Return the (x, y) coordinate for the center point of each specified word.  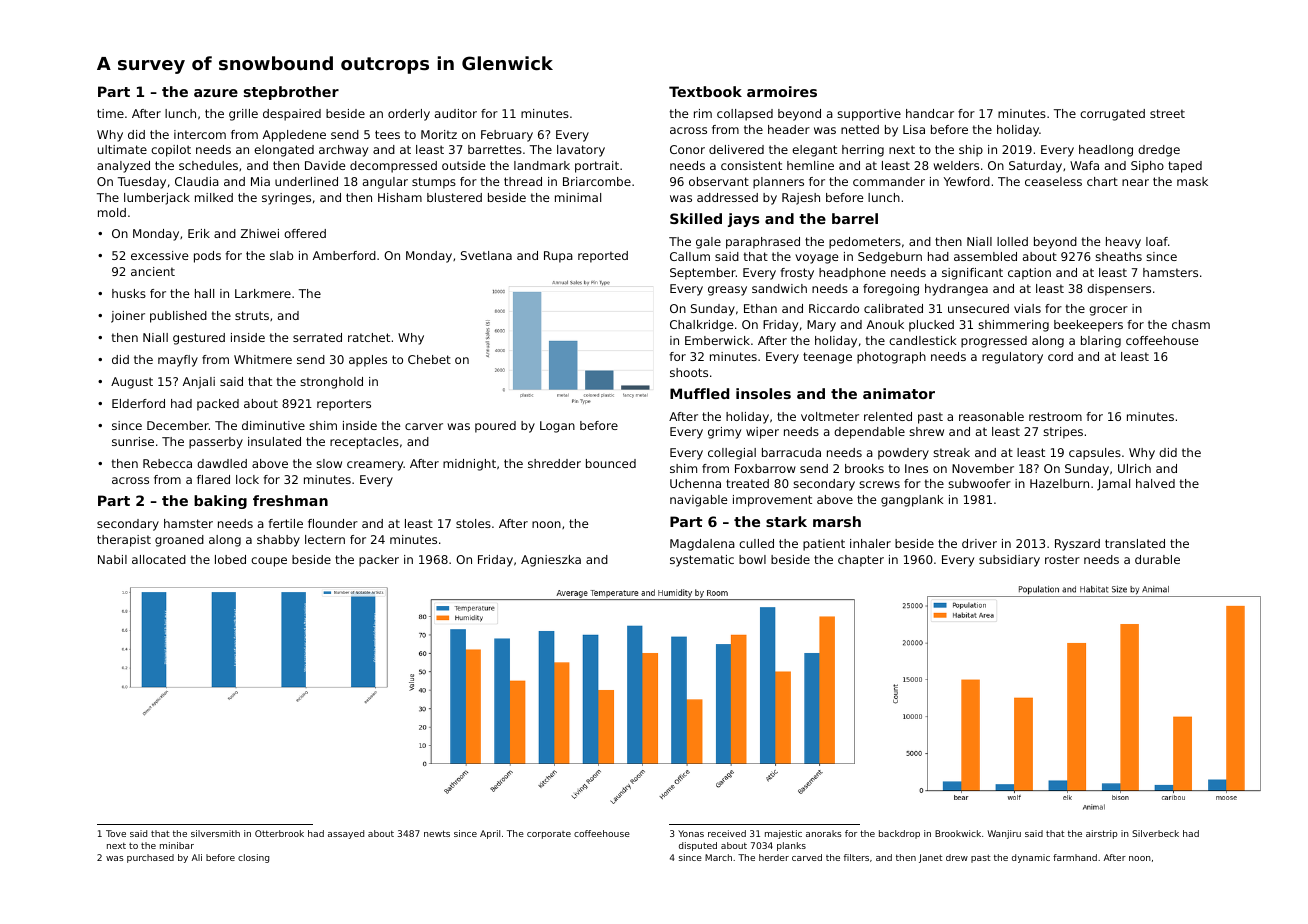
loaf (1157, 241)
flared (213, 479)
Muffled (699, 393)
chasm (1191, 324)
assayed (346, 834)
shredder (554, 463)
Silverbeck (1155, 833)
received (727, 833)
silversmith (215, 833)
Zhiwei (260, 233)
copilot (171, 151)
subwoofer (979, 483)
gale (708, 243)
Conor (687, 149)
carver (424, 426)
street (1167, 113)
